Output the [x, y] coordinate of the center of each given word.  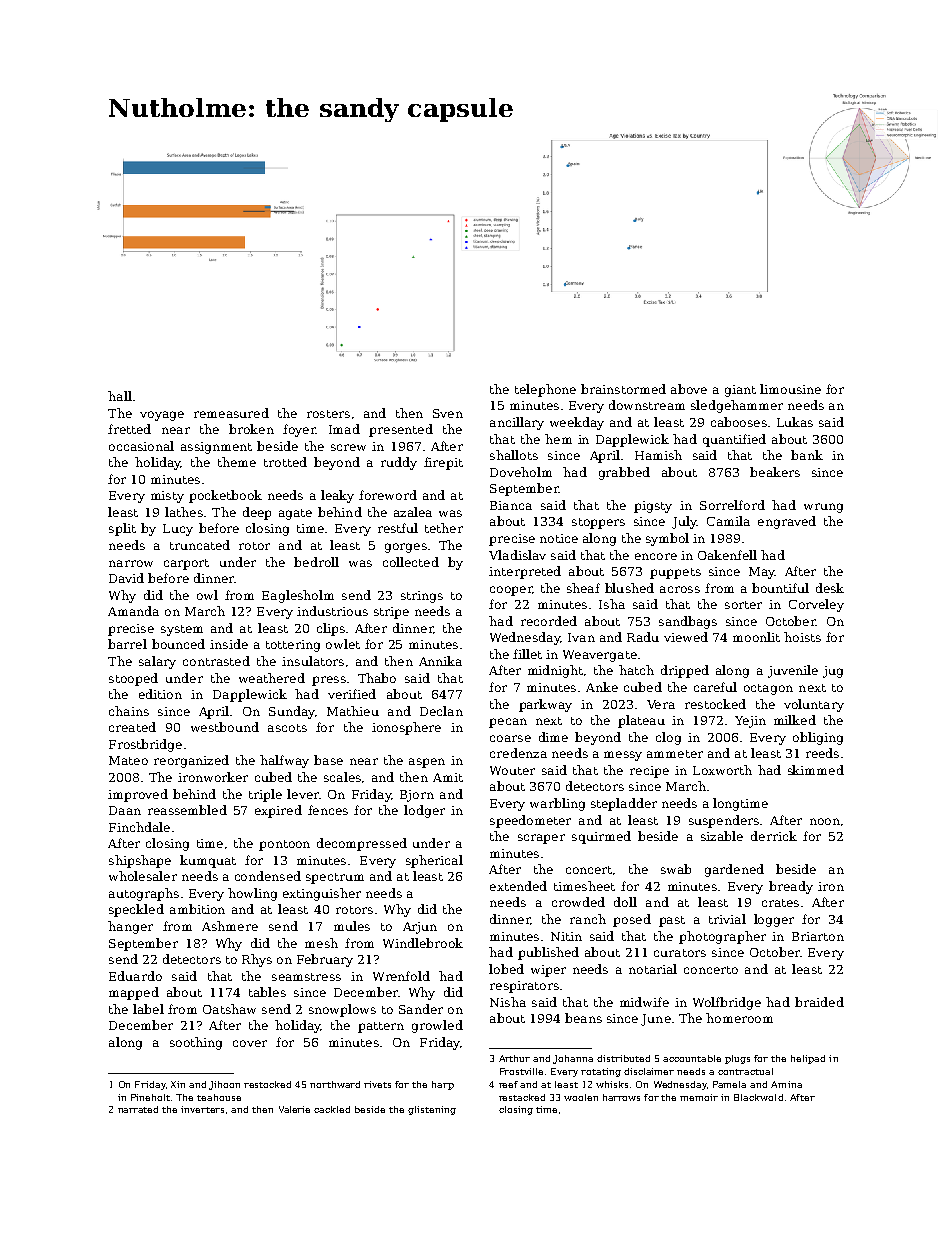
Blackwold [758, 1097]
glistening [432, 1110]
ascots [287, 728]
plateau [641, 721]
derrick [774, 836]
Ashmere [230, 926]
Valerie [294, 1109]
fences [328, 810]
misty [167, 497]
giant [740, 391]
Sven [448, 413]
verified [352, 694]
